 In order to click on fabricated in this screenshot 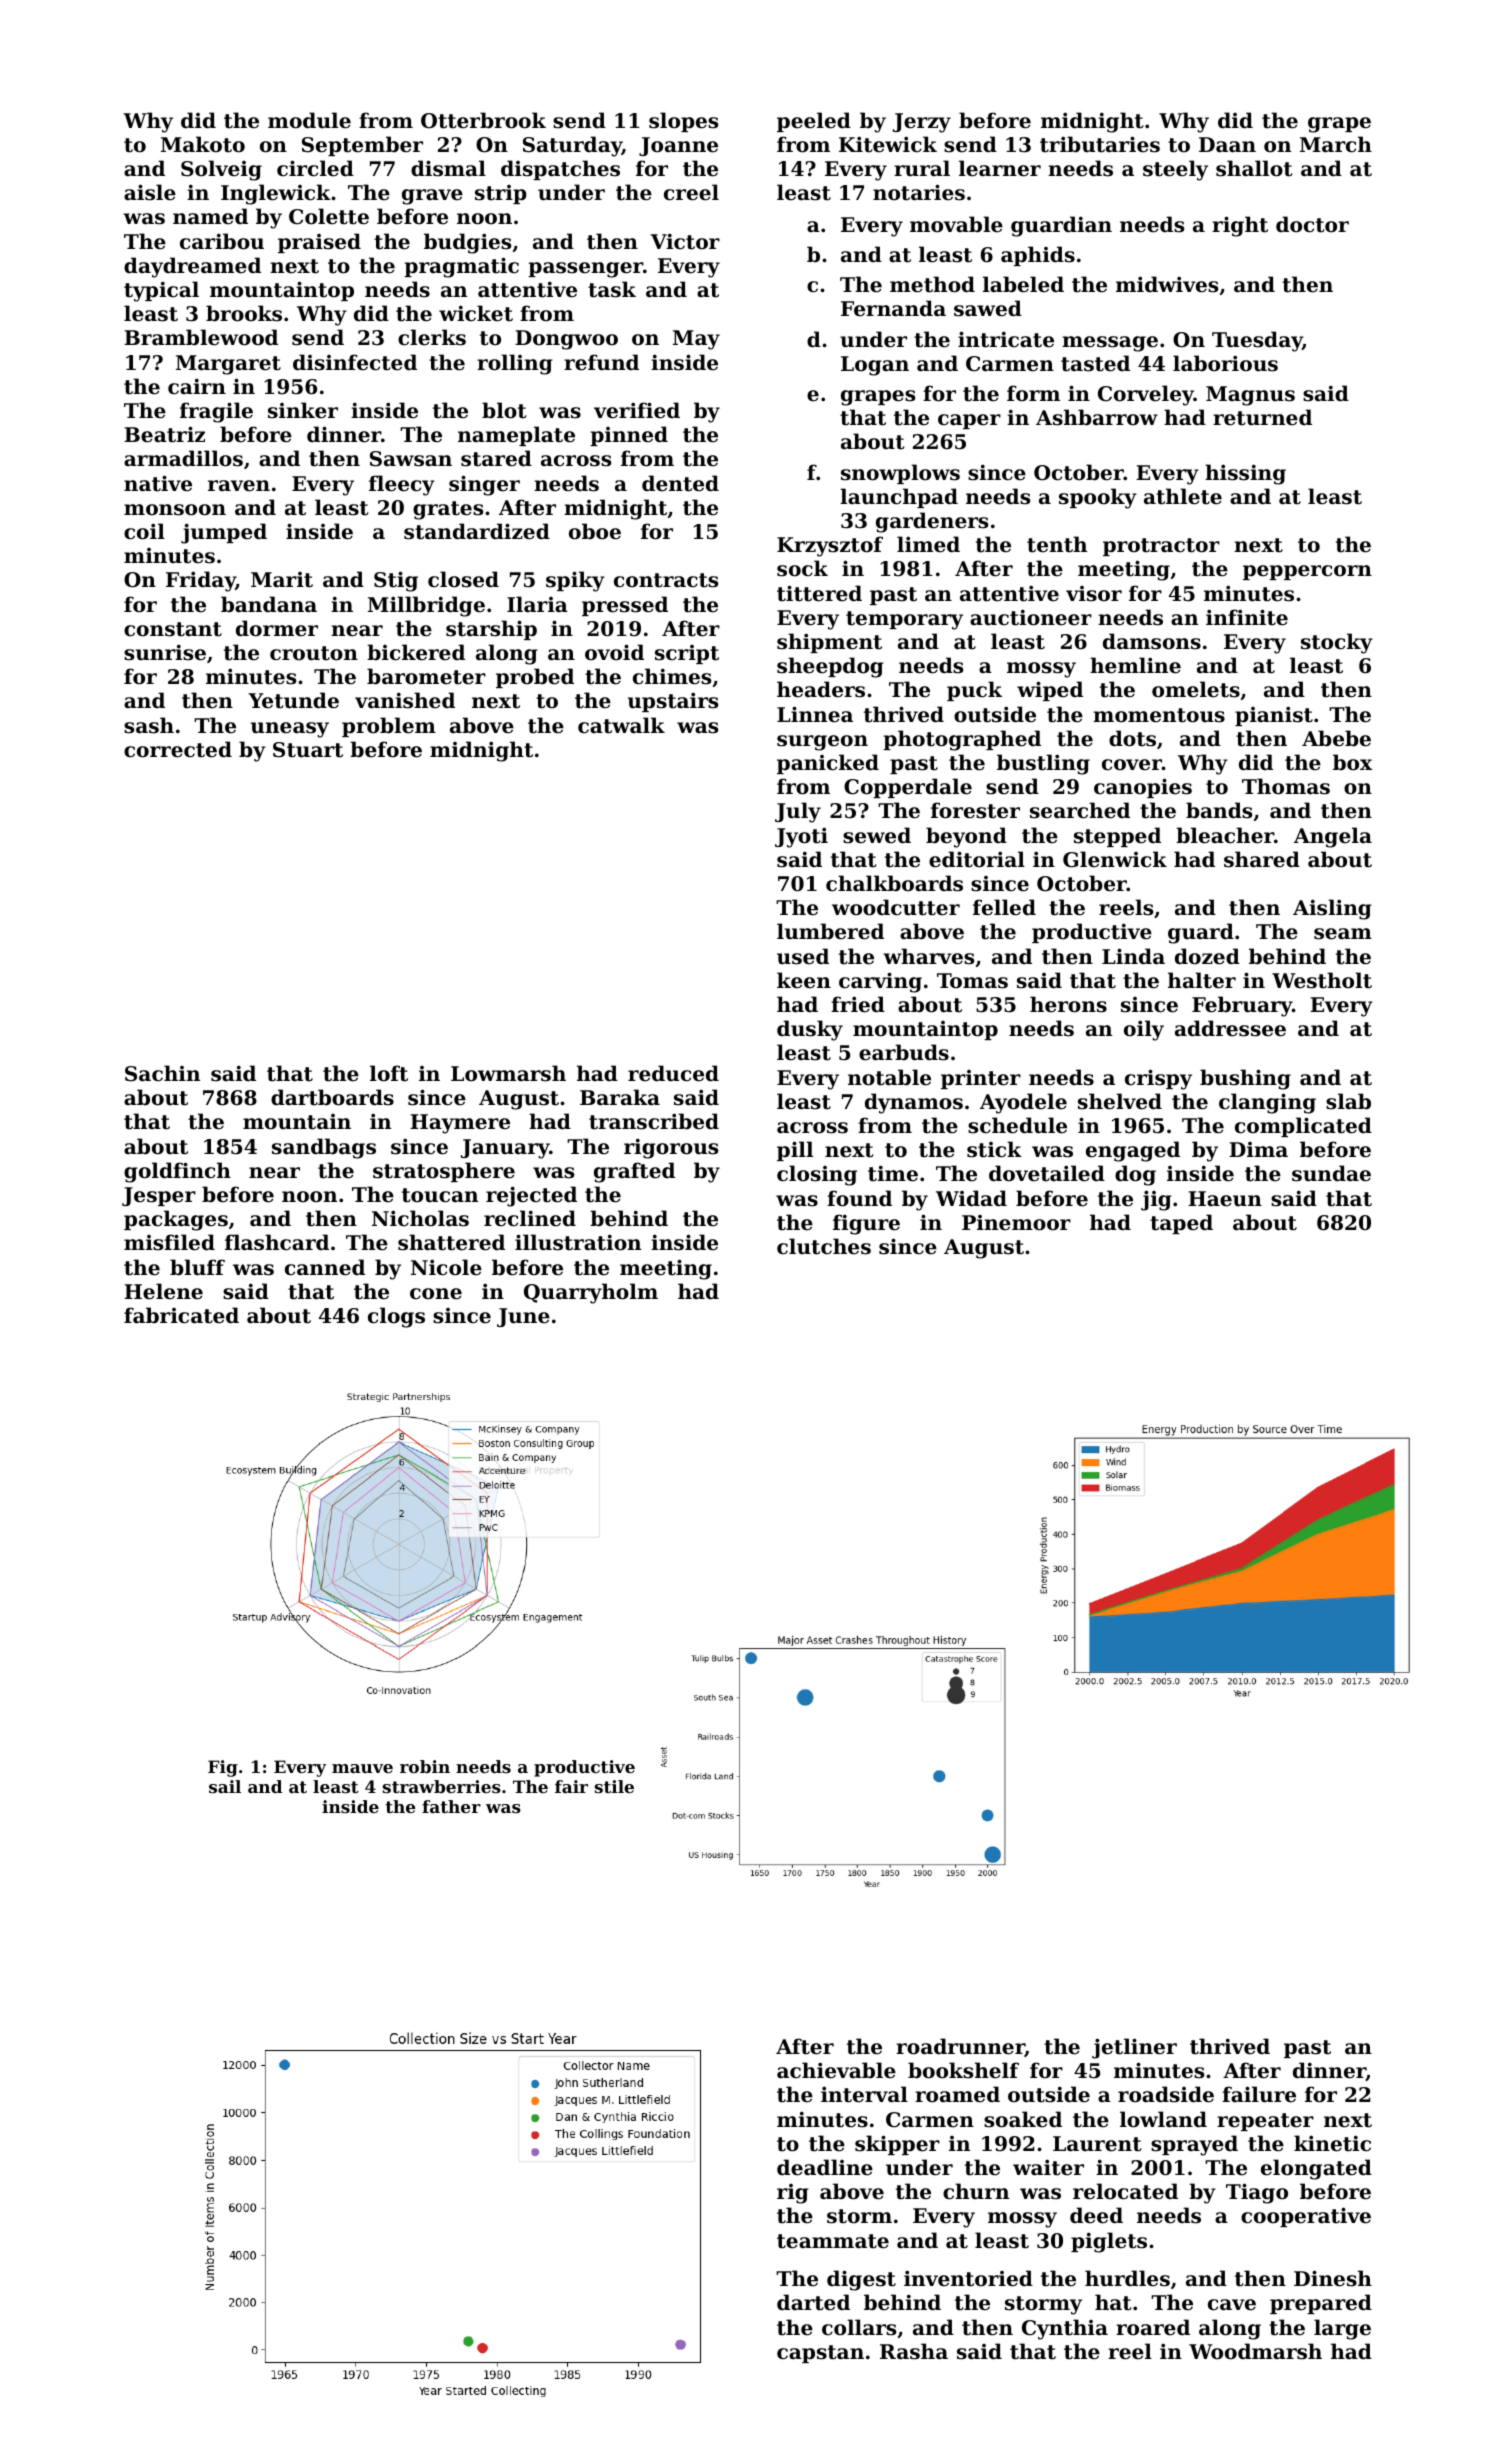, I will do `click(181, 1315)`.
